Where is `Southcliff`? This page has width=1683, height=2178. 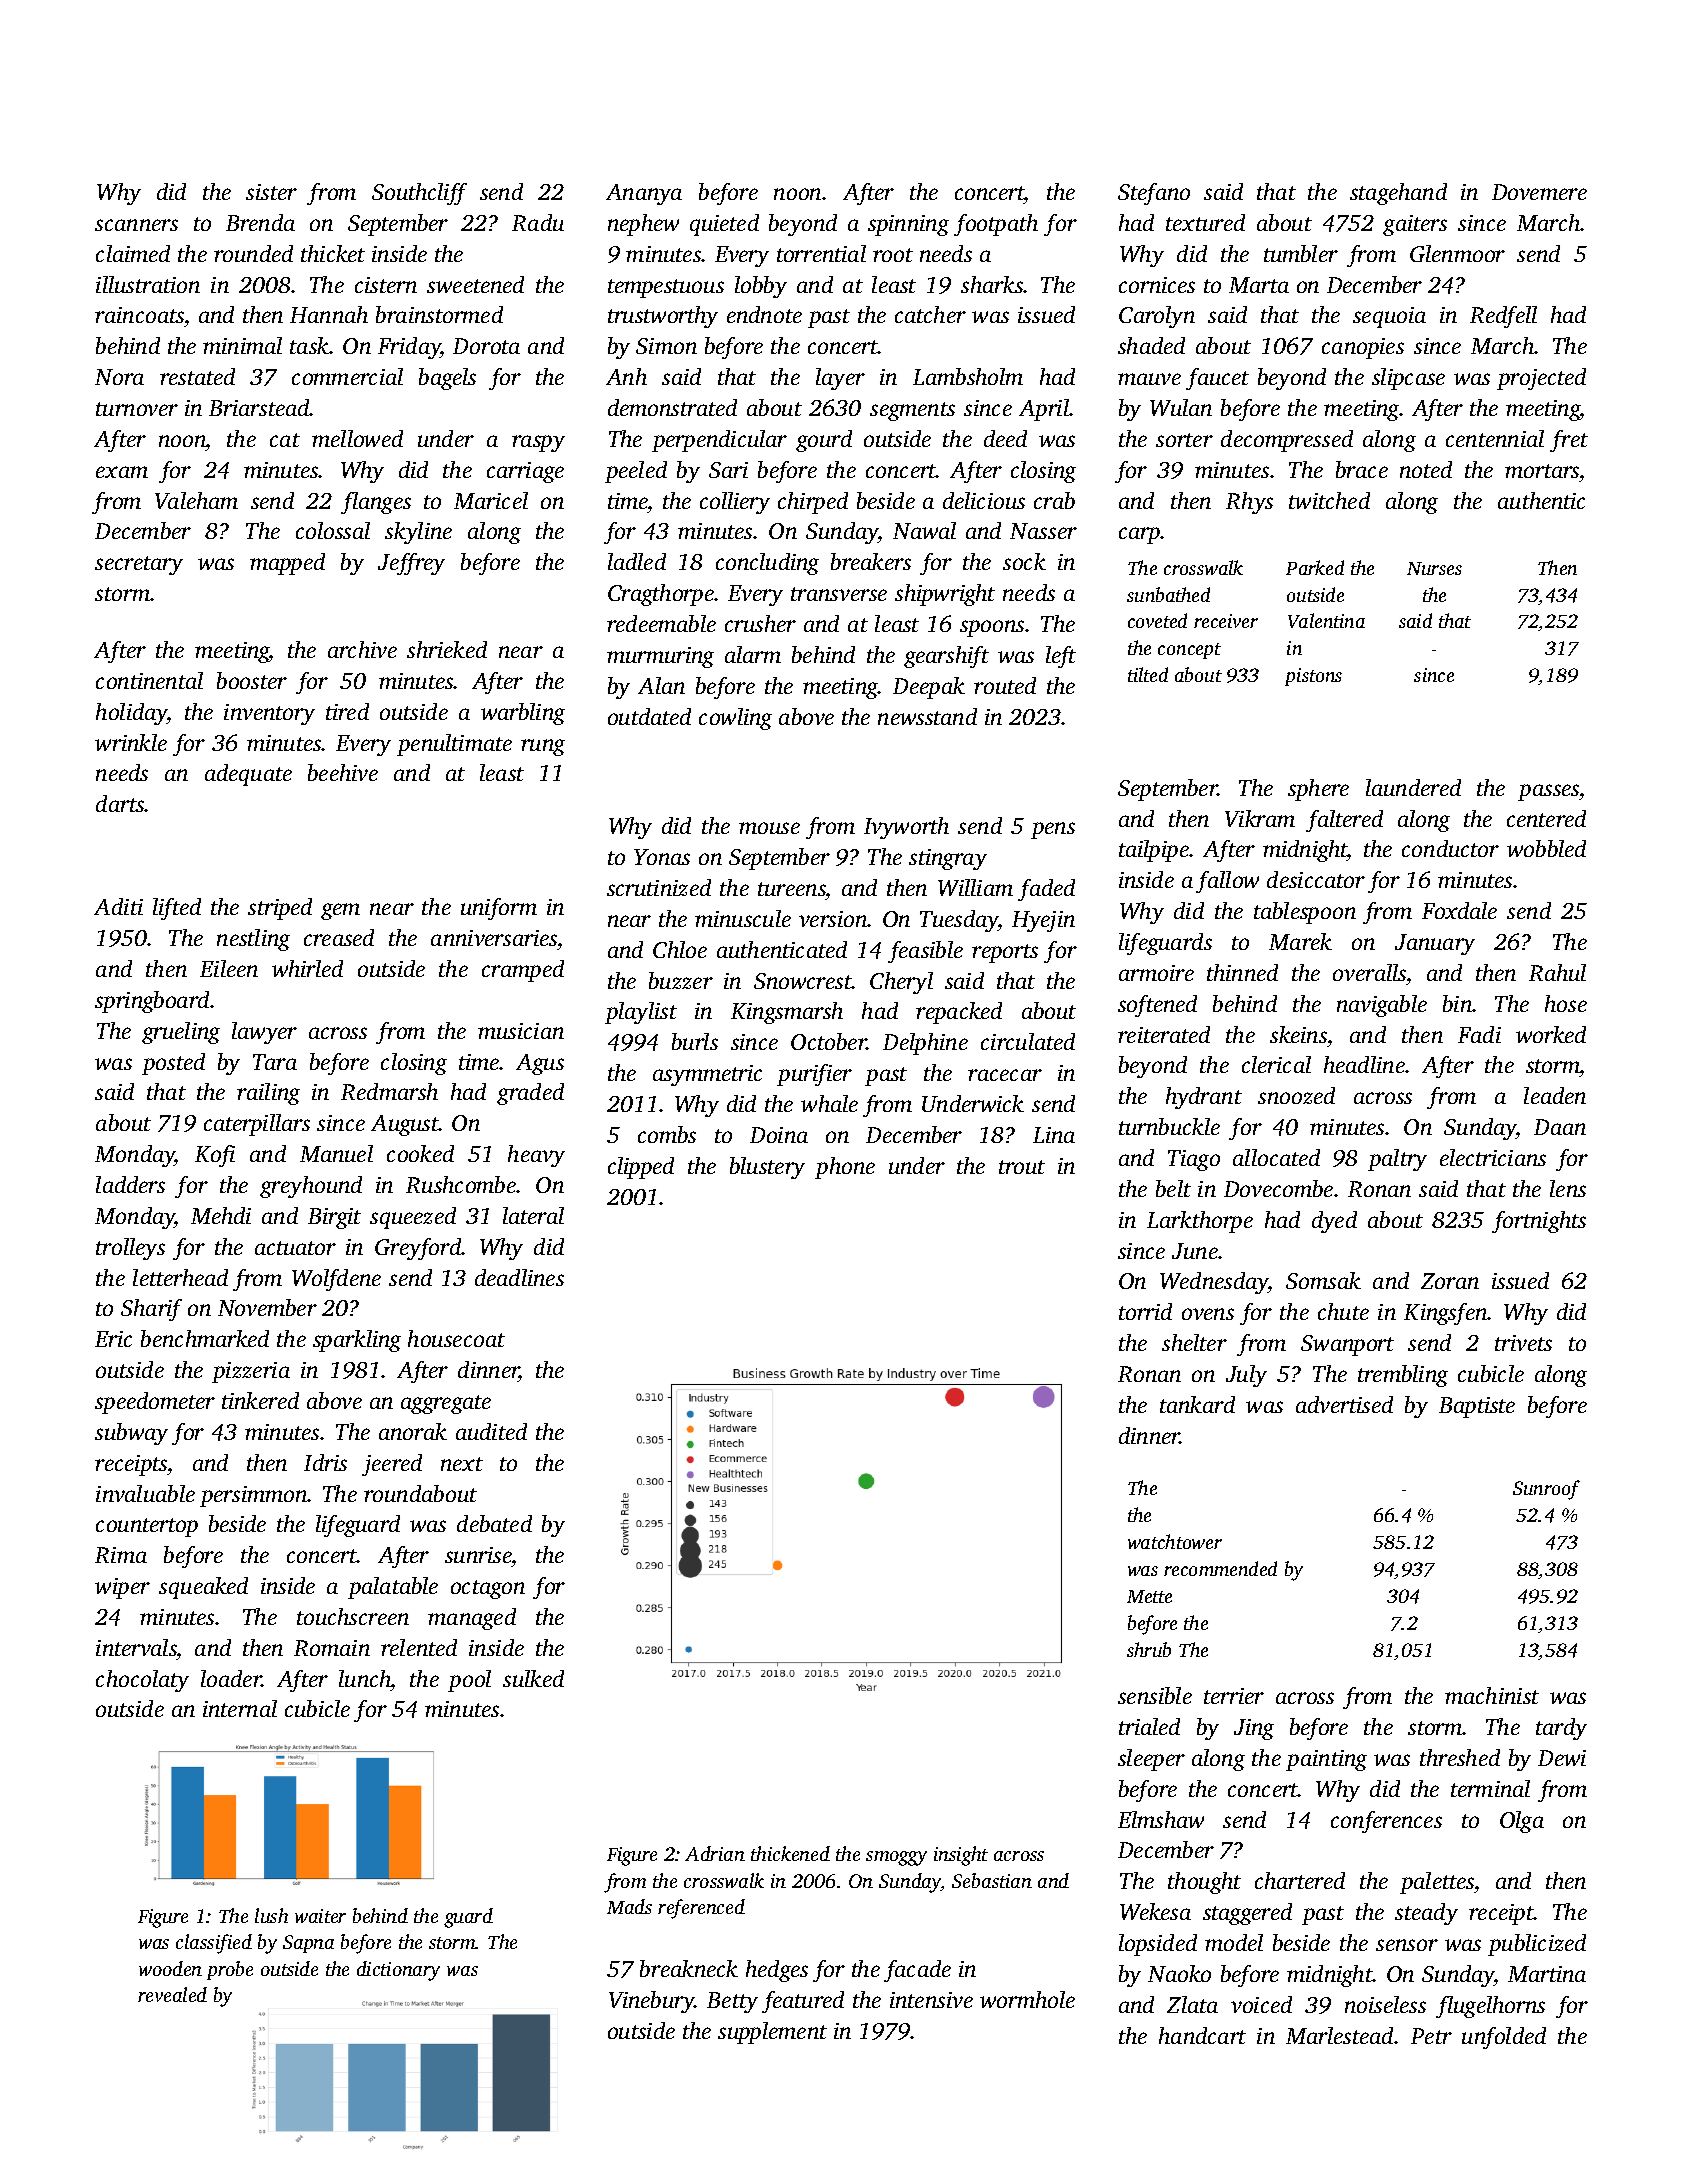 Southcliff is located at coordinates (419, 194).
